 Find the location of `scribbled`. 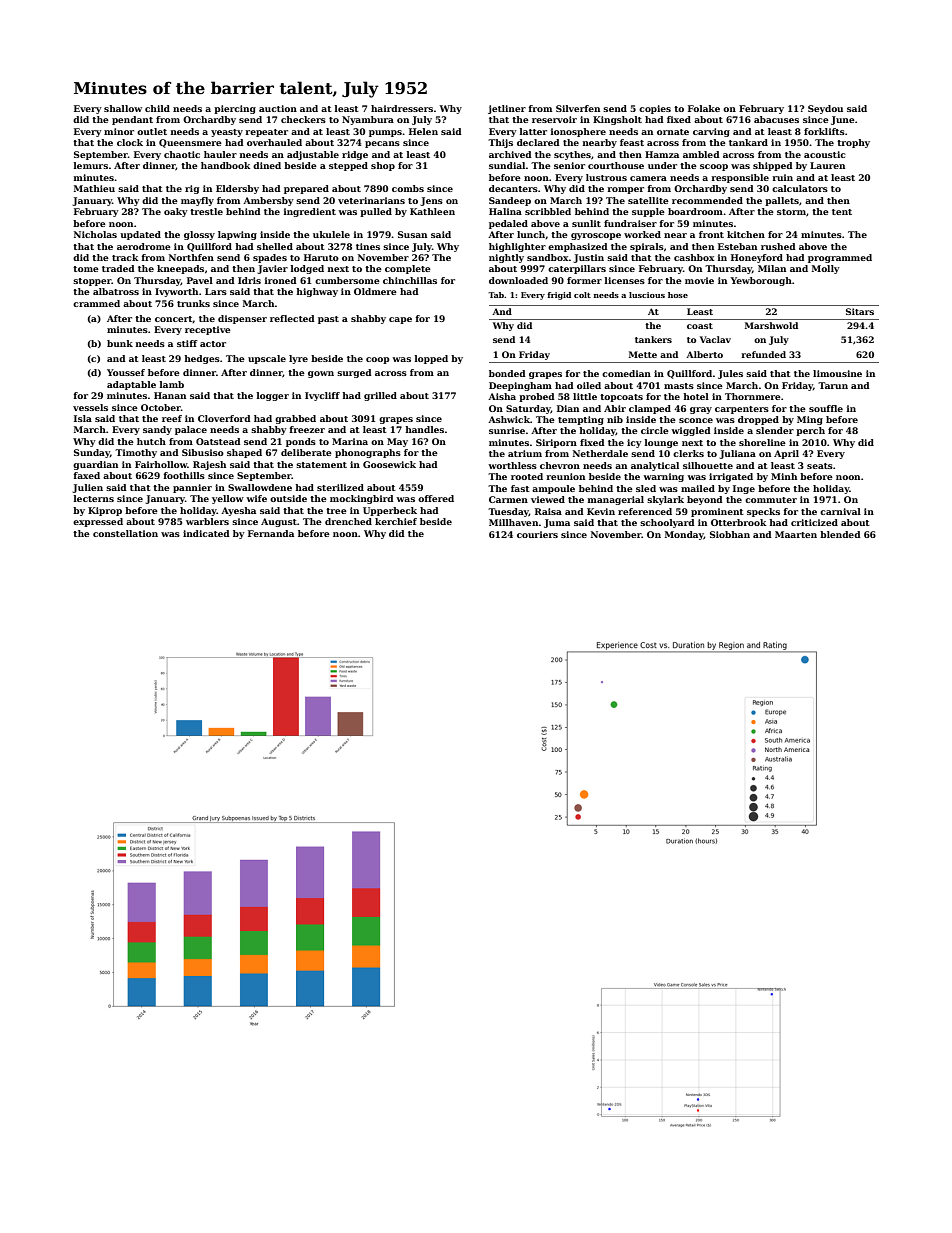

scribbled is located at coordinates (548, 211).
